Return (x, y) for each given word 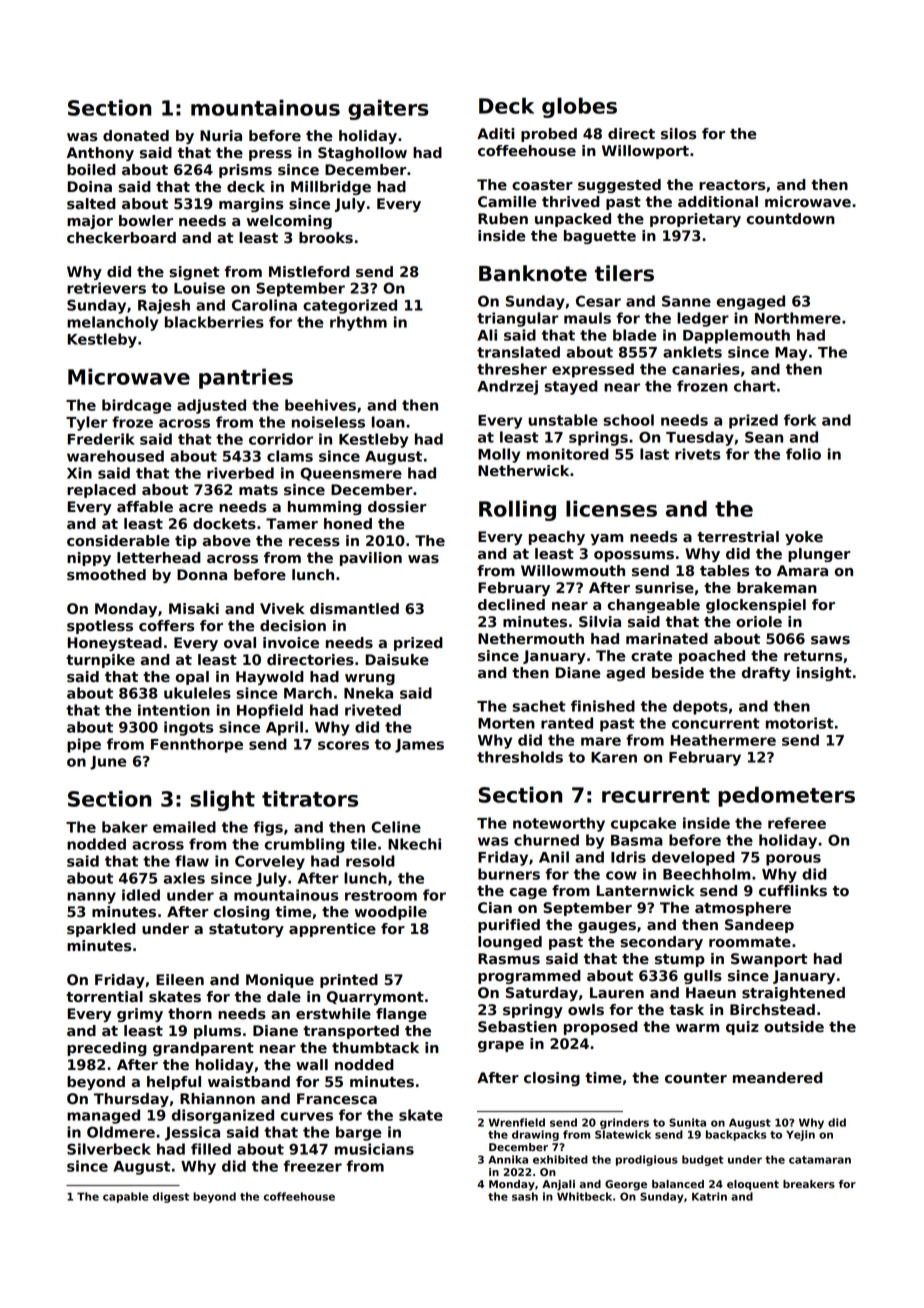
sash (525, 1196)
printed (349, 981)
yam (606, 539)
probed (549, 135)
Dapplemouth (736, 336)
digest (171, 1197)
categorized (350, 306)
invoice (291, 643)
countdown (791, 219)
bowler (146, 220)
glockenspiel (756, 606)
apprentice (332, 930)
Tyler (87, 423)
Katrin (709, 1196)
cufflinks (793, 891)
